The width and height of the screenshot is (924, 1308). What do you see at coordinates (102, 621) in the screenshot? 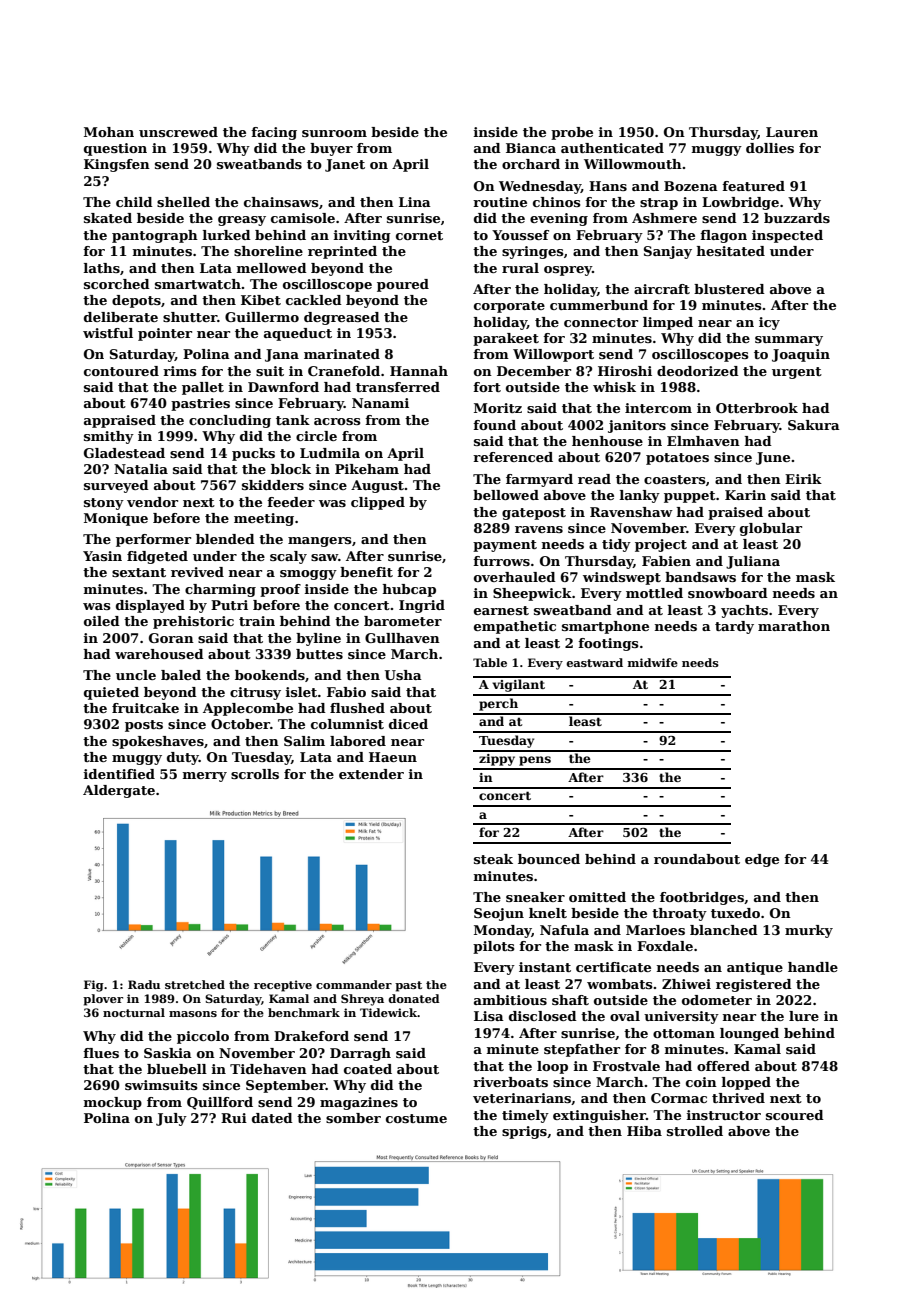
I see `oiled` at bounding box center [102, 621].
